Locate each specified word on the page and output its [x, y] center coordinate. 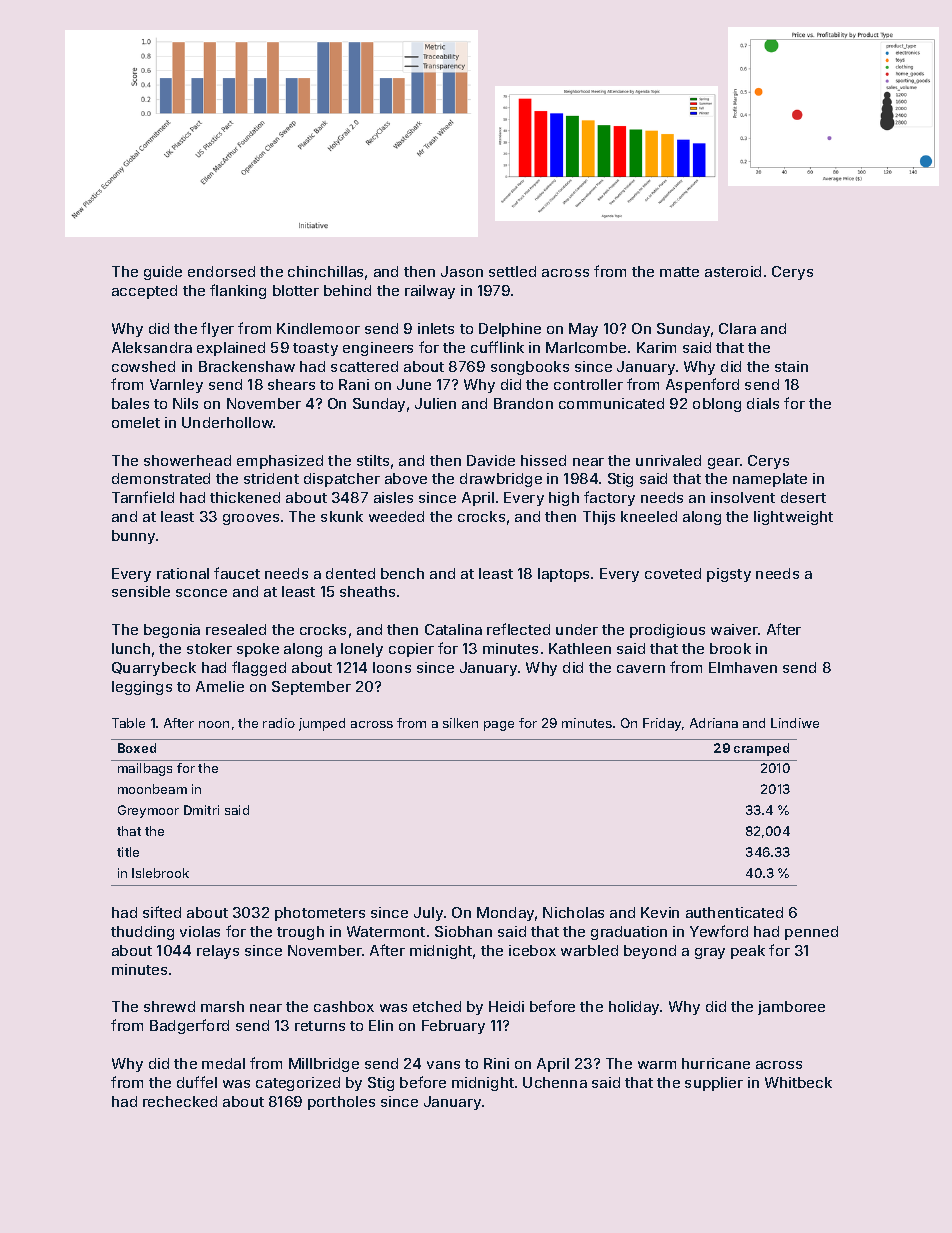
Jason [462, 271]
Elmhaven [743, 667]
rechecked [180, 1101]
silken [460, 723]
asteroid [733, 271]
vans [443, 1065]
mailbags [145, 769]
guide [163, 273]
